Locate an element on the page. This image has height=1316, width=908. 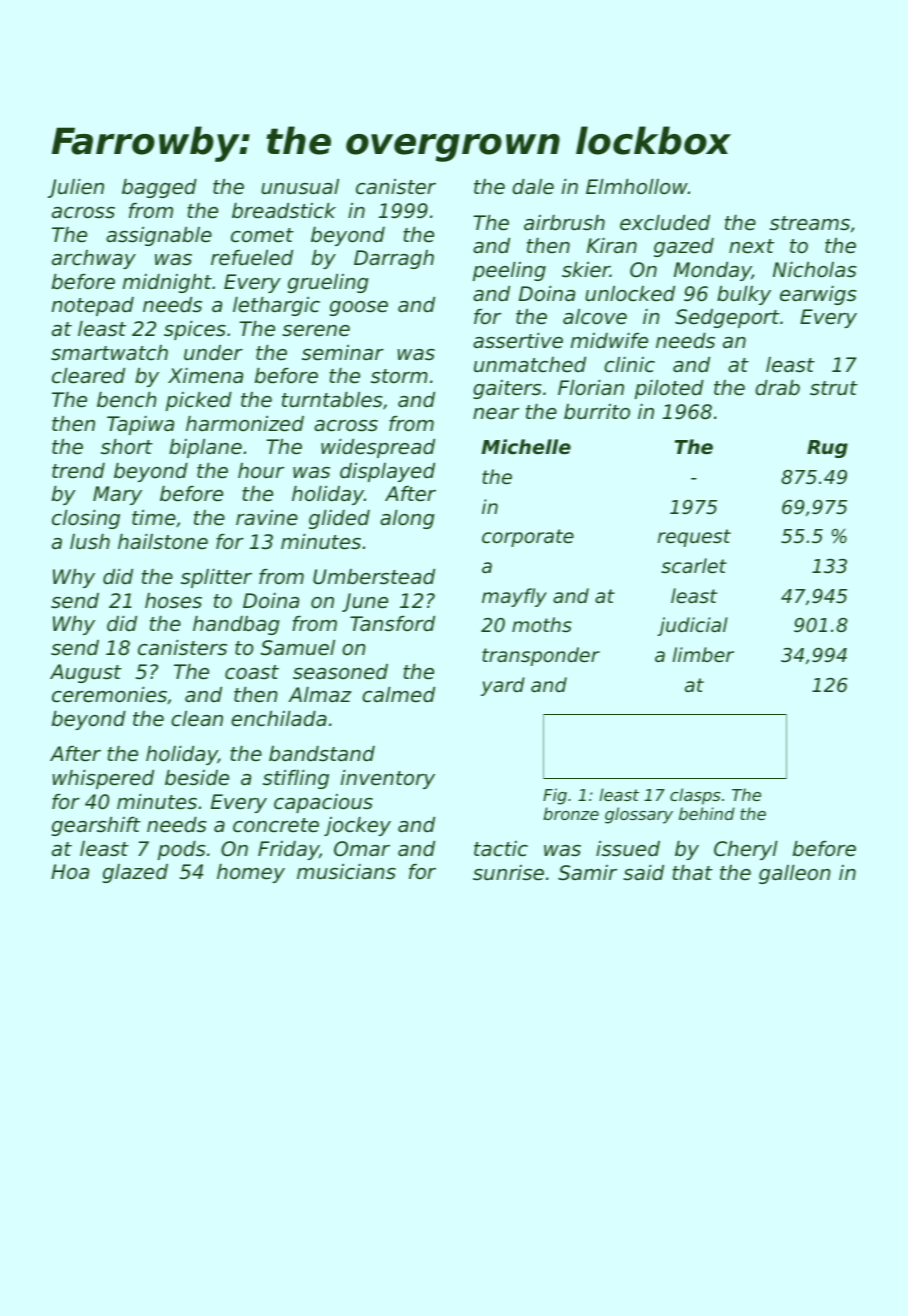
streams is located at coordinates (810, 223).
